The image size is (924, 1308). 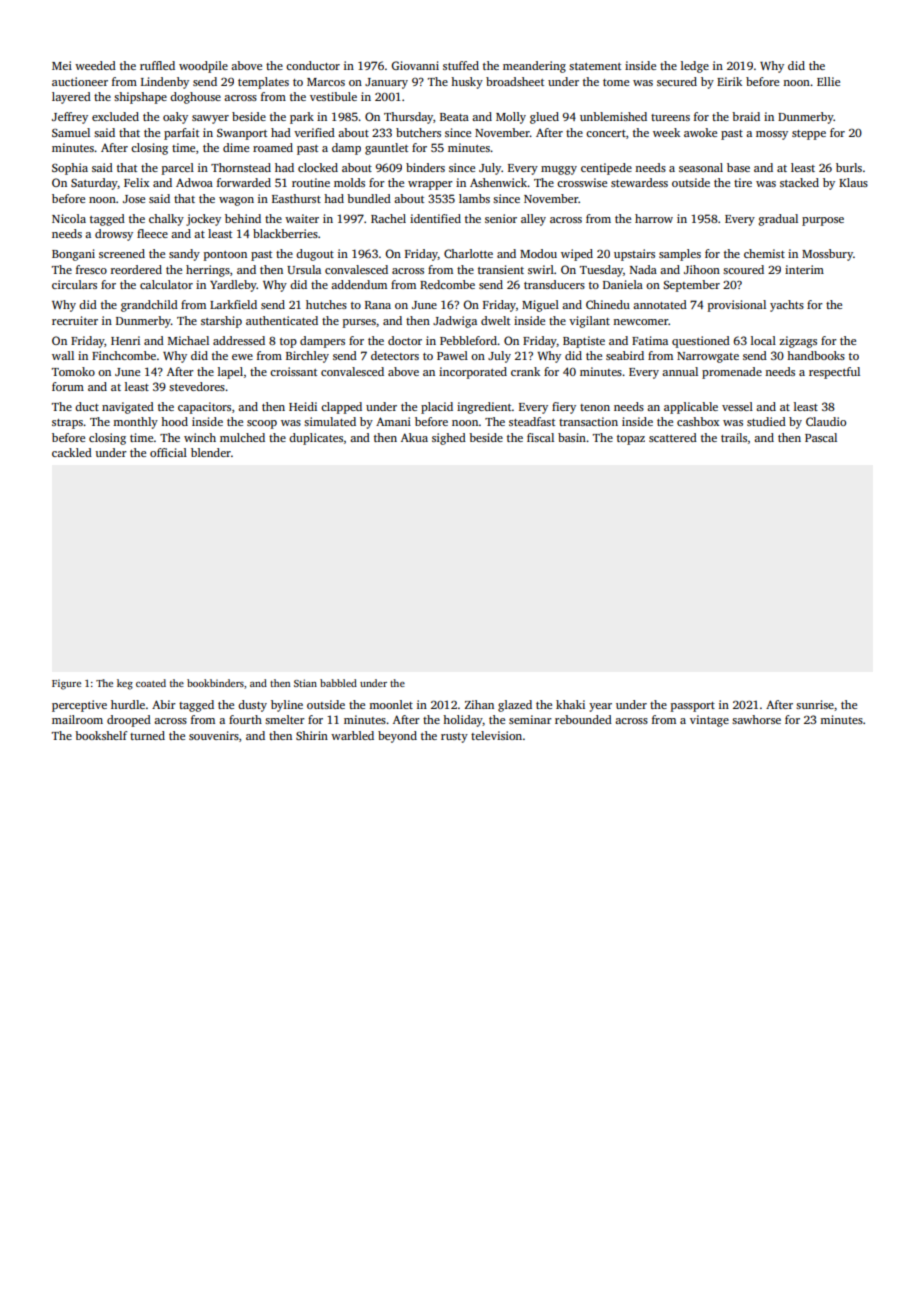 What do you see at coordinates (454, 117) in the document?
I see `Beata` at bounding box center [454, 117].
